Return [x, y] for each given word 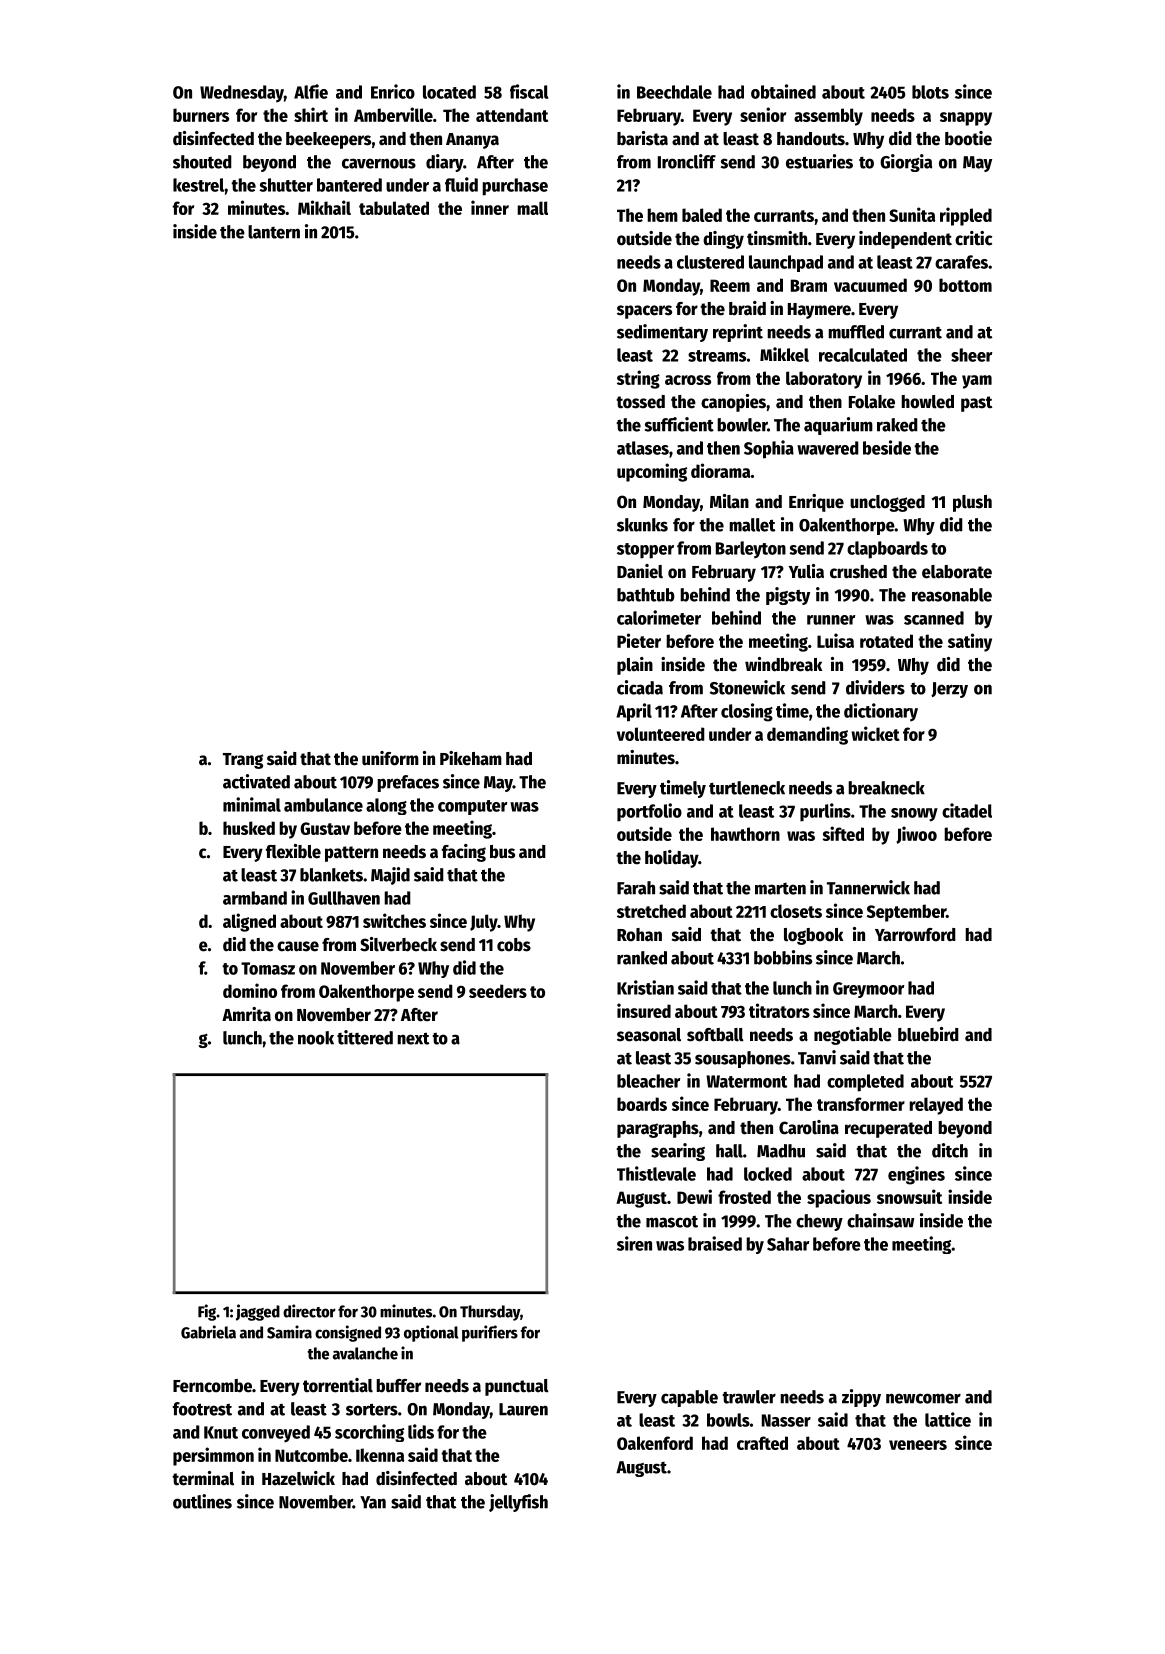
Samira [289, 1332]
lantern [274, 232]
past [976, 404]
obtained [783, 91]
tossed [640, 402]
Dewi [694, 1196]
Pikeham [471, 758]
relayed [936, 1106]
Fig [207, 1312]
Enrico [393, 91]
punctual [517, 1387]
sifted [843, 833]
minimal [252, 804]
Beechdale [674, 92]
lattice [948, 1419]
